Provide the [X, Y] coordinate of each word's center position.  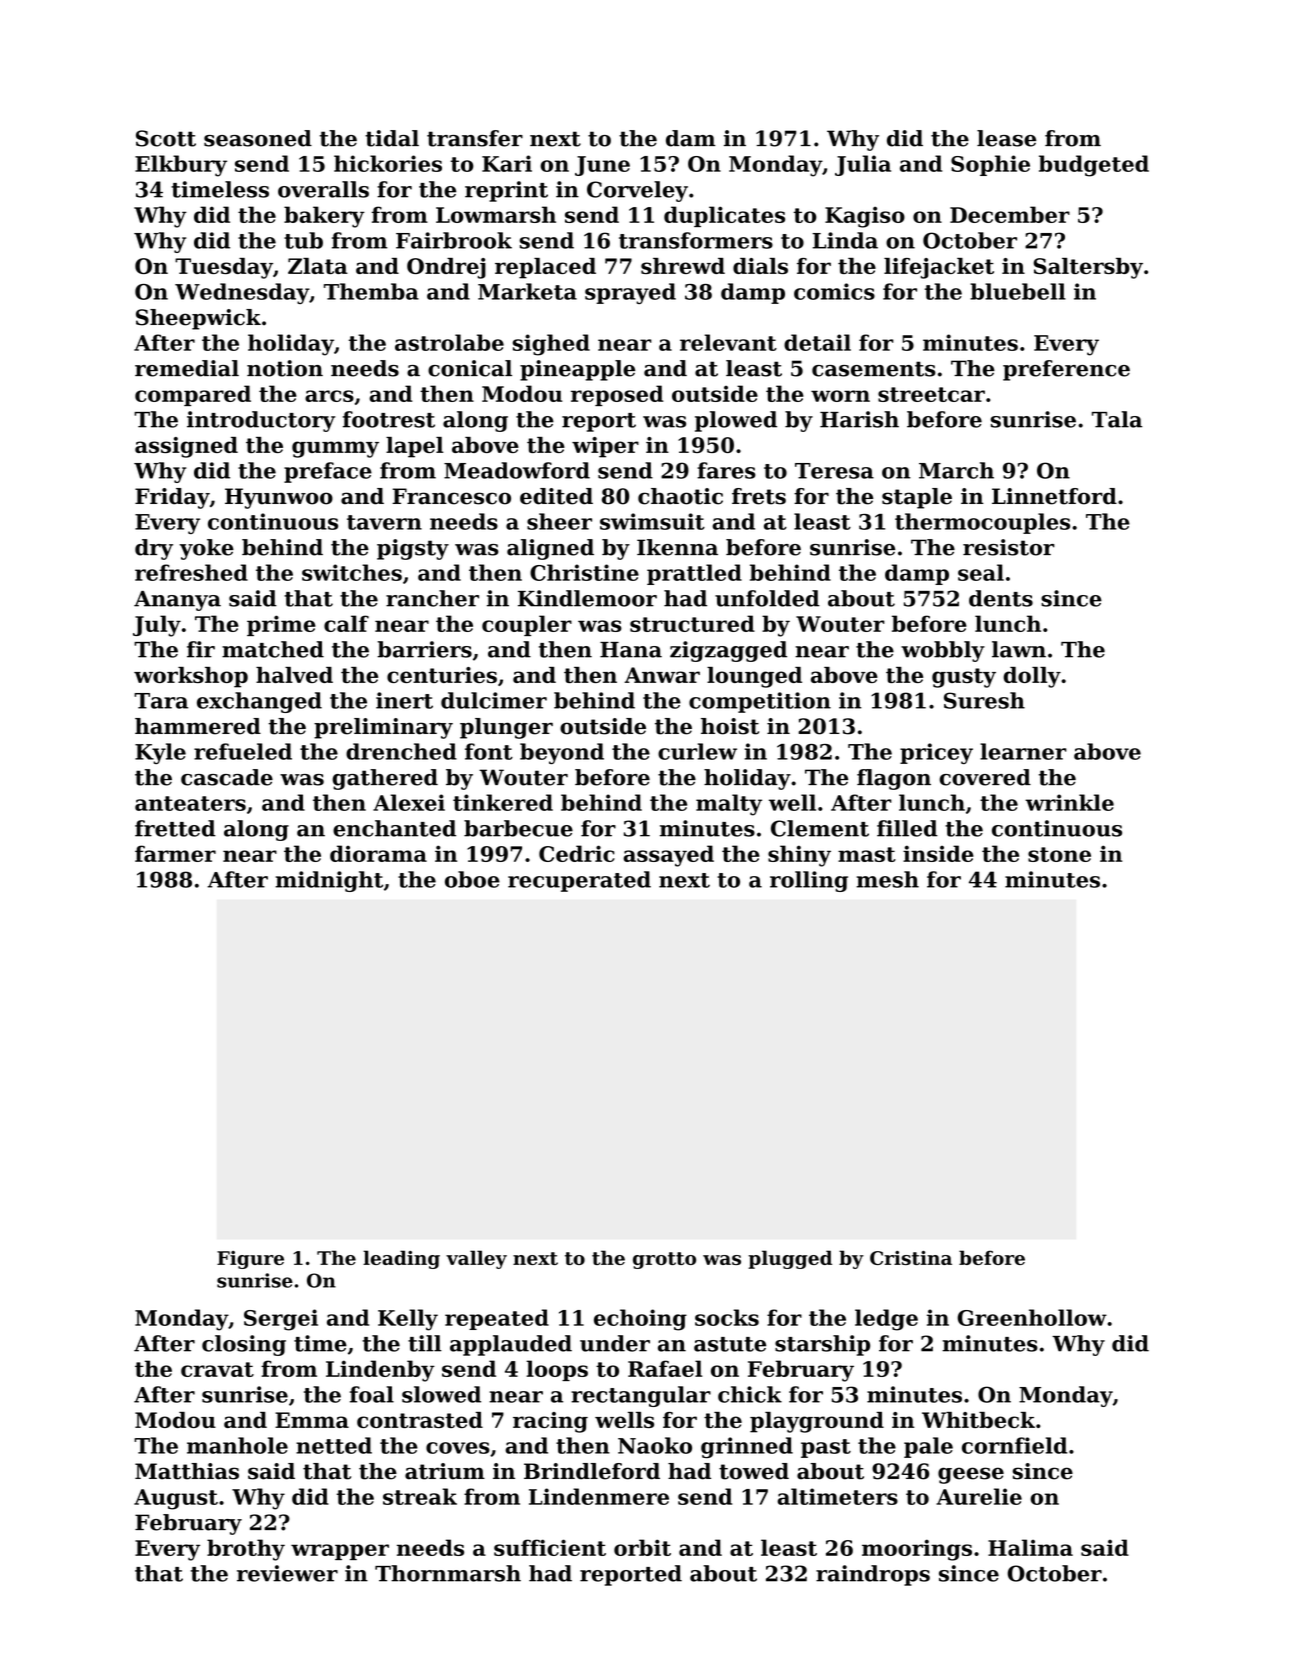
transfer [475, 138]
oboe [472, 879]
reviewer [287, 1573]
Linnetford [1054, 496]
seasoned [258, 138]
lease [1006, 138]
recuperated [579, 881]
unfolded [767, 598]
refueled [243, 751]
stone [1059, 854]
